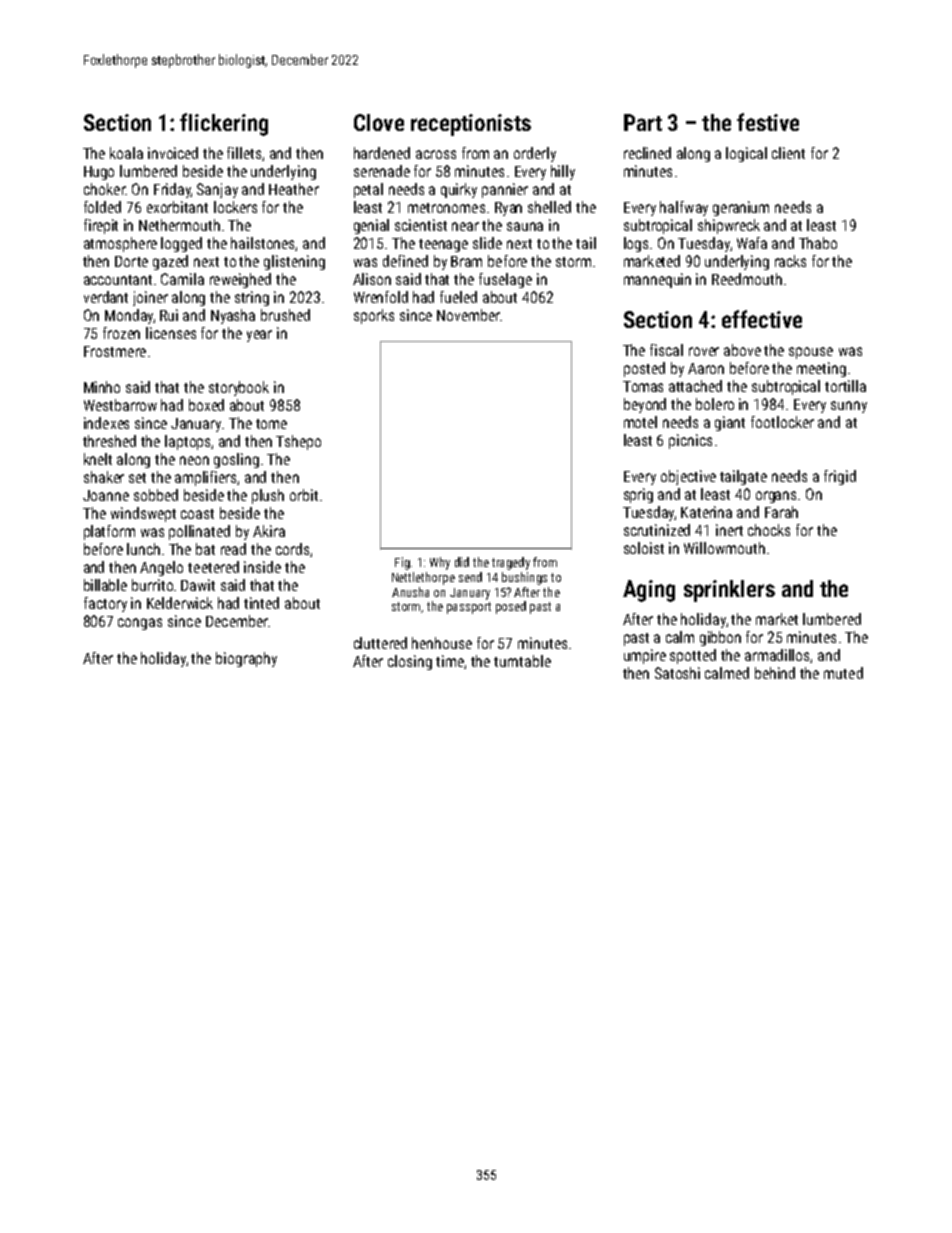  I want to click on fueled, so click(458, 297).
